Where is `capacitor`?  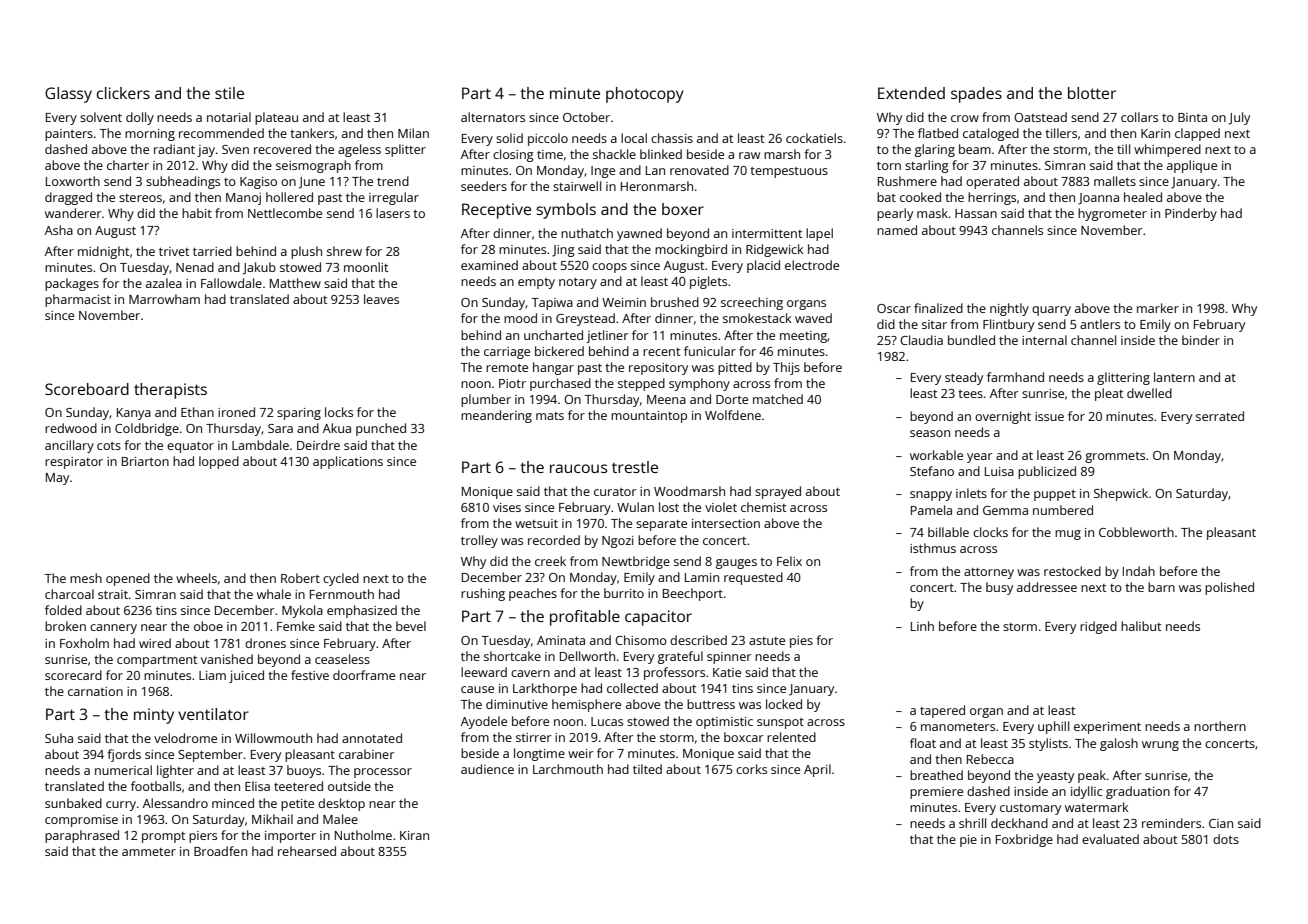 capacitor is located at coordinates (658, 618).
